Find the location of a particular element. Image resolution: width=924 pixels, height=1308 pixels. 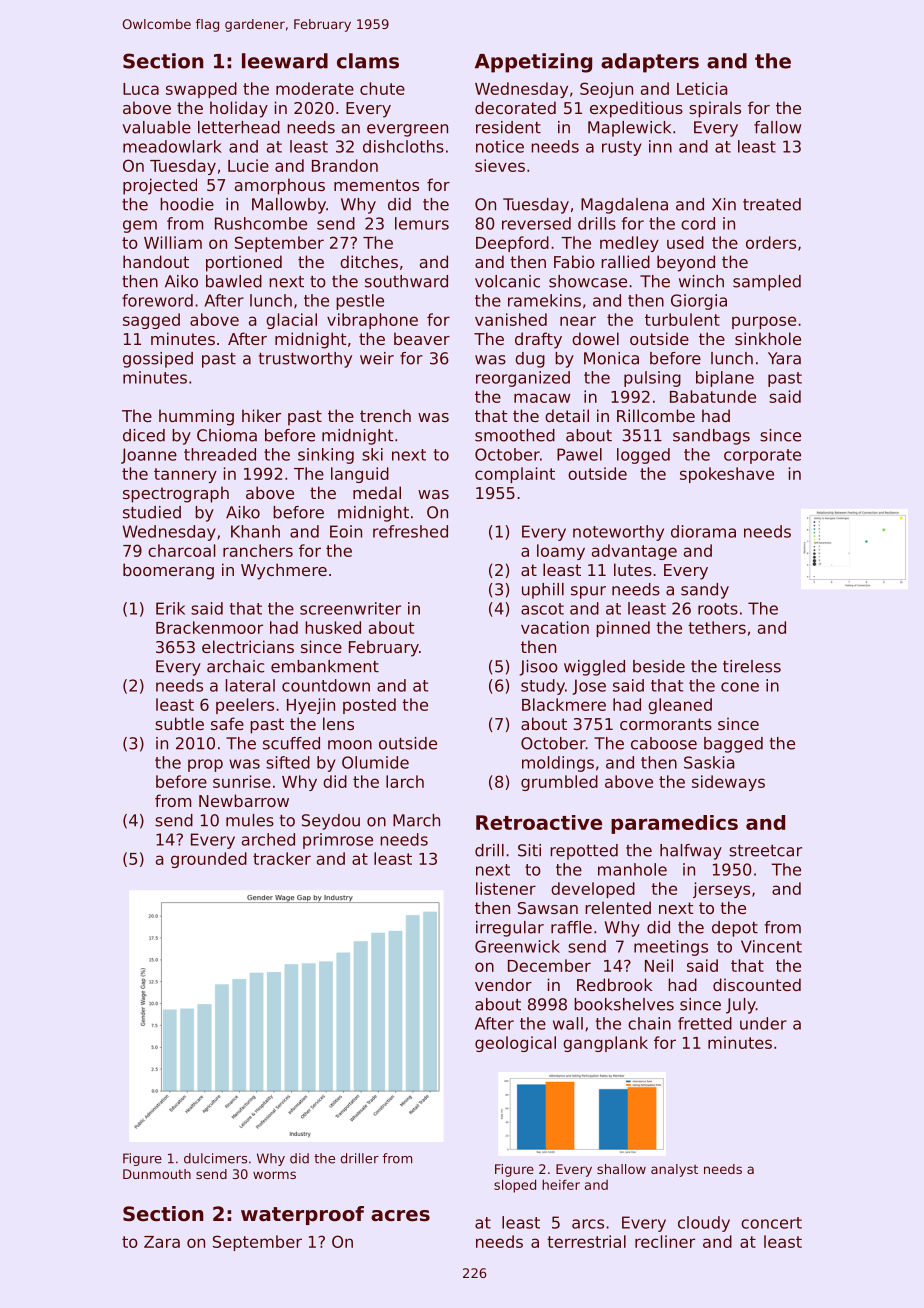

larch is located at coordinates (405, 781).
